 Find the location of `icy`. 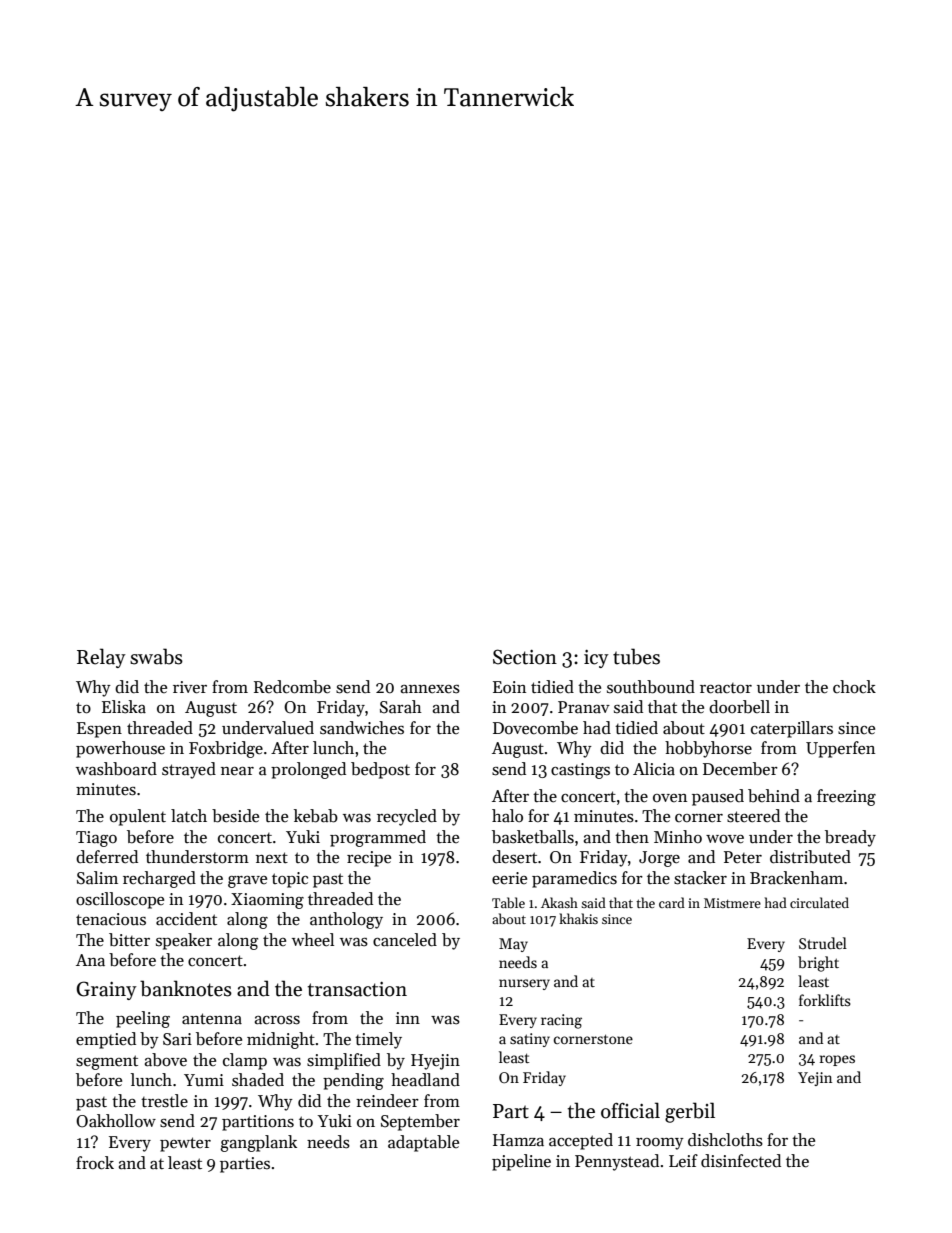

icy is located at coordinates (596, 659).
